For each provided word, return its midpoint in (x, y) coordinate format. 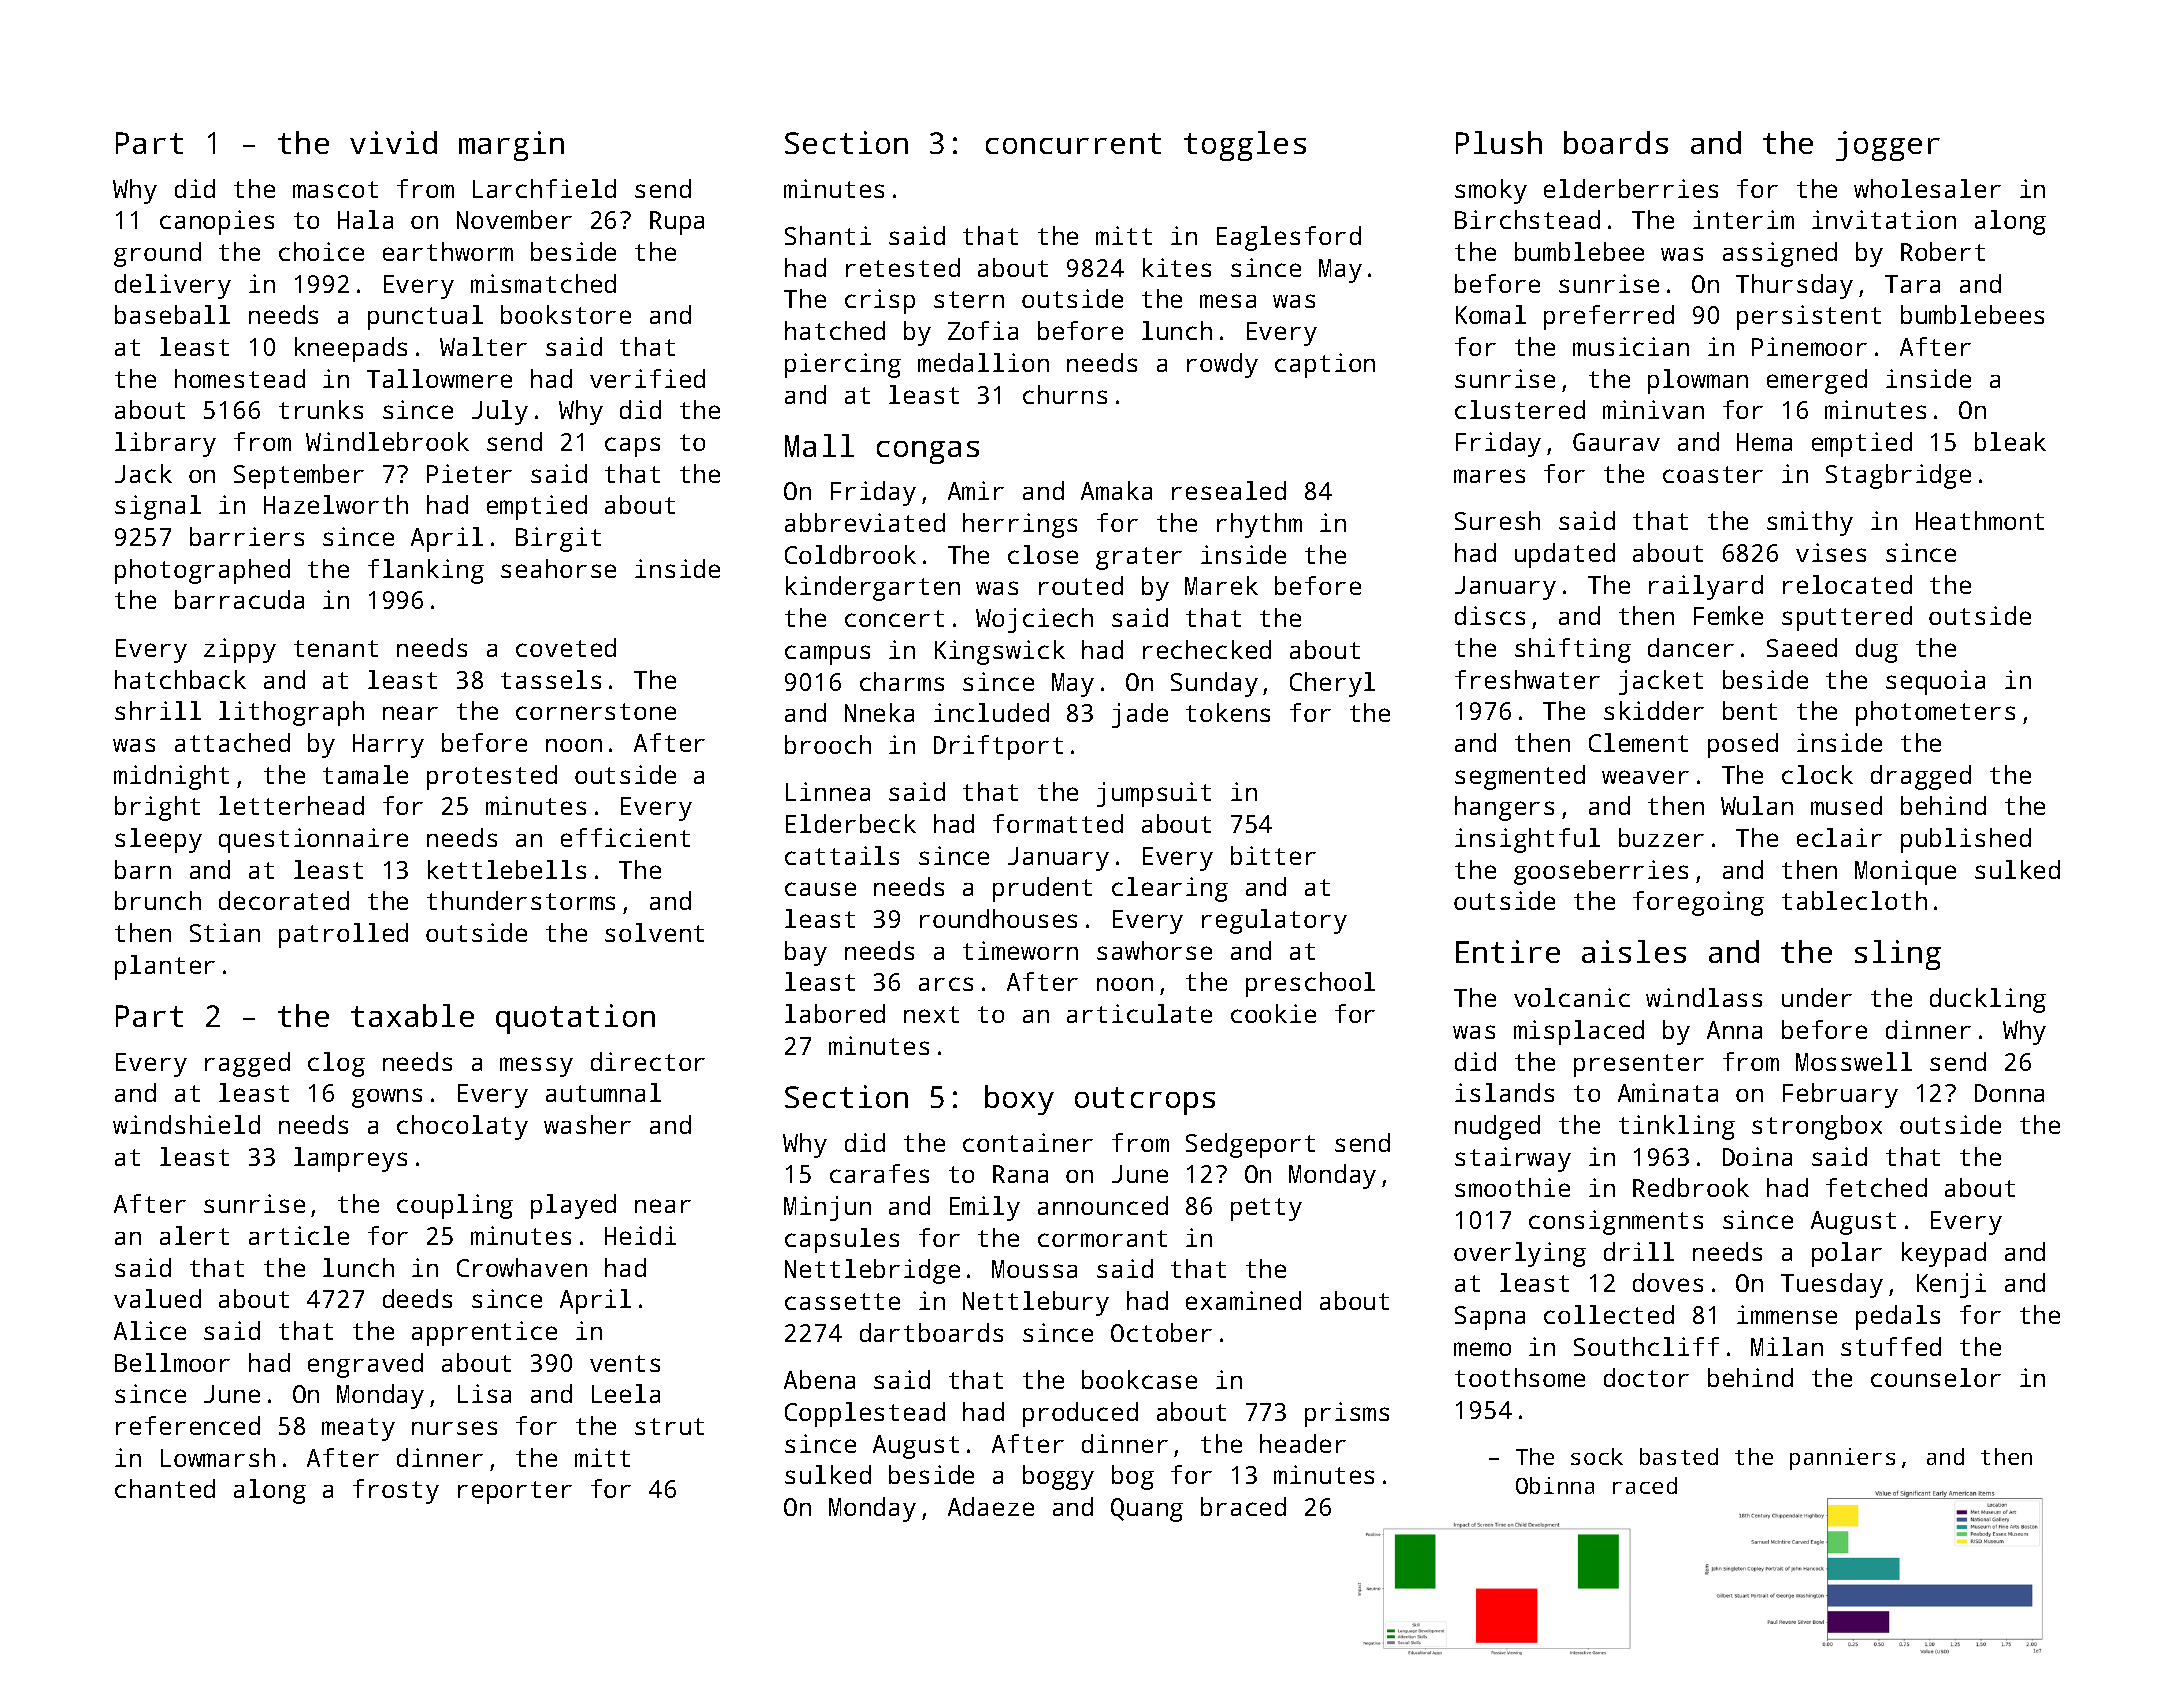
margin (511, 146)
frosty (396, 1491)
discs (1490, 615)
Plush (1499, 142)
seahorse (558, 568)
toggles (1245, 146)
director (648, 1061)
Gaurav (1616, 442)
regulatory (1274, 921)
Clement (1638, 742)
